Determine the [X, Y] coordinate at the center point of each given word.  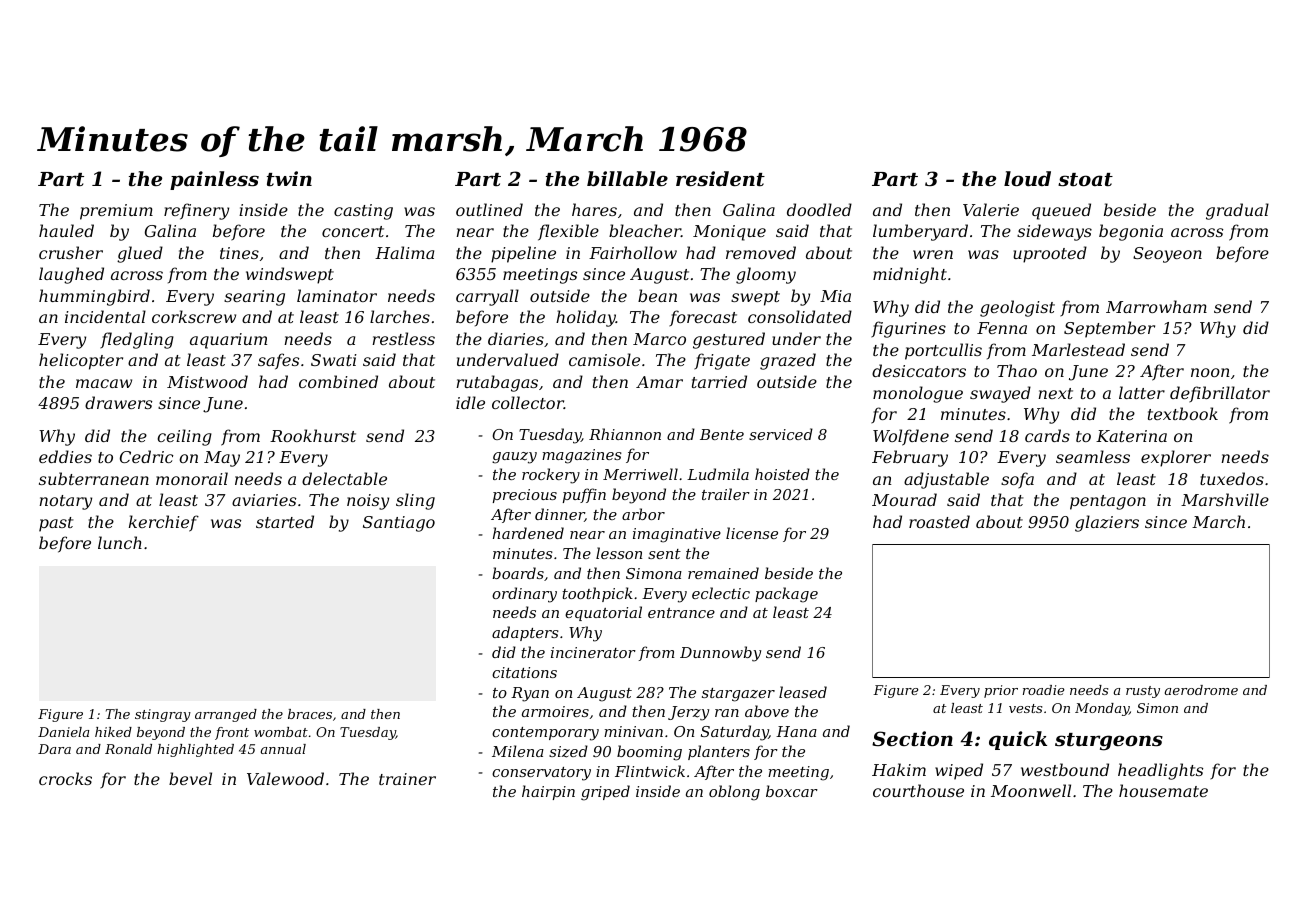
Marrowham [1156, 306]
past [56, 524]
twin [289, 178]
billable [627, 178]
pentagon [1108, 502]
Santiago [399, 524]
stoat [1085, 180]
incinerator [593, 652]
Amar [659, 382]
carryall [487, 297]
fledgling [137, 340]
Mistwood [207, 381]
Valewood [285, 778]
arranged [226, 715]
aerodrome [1201, 690]
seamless [1093, 456]
